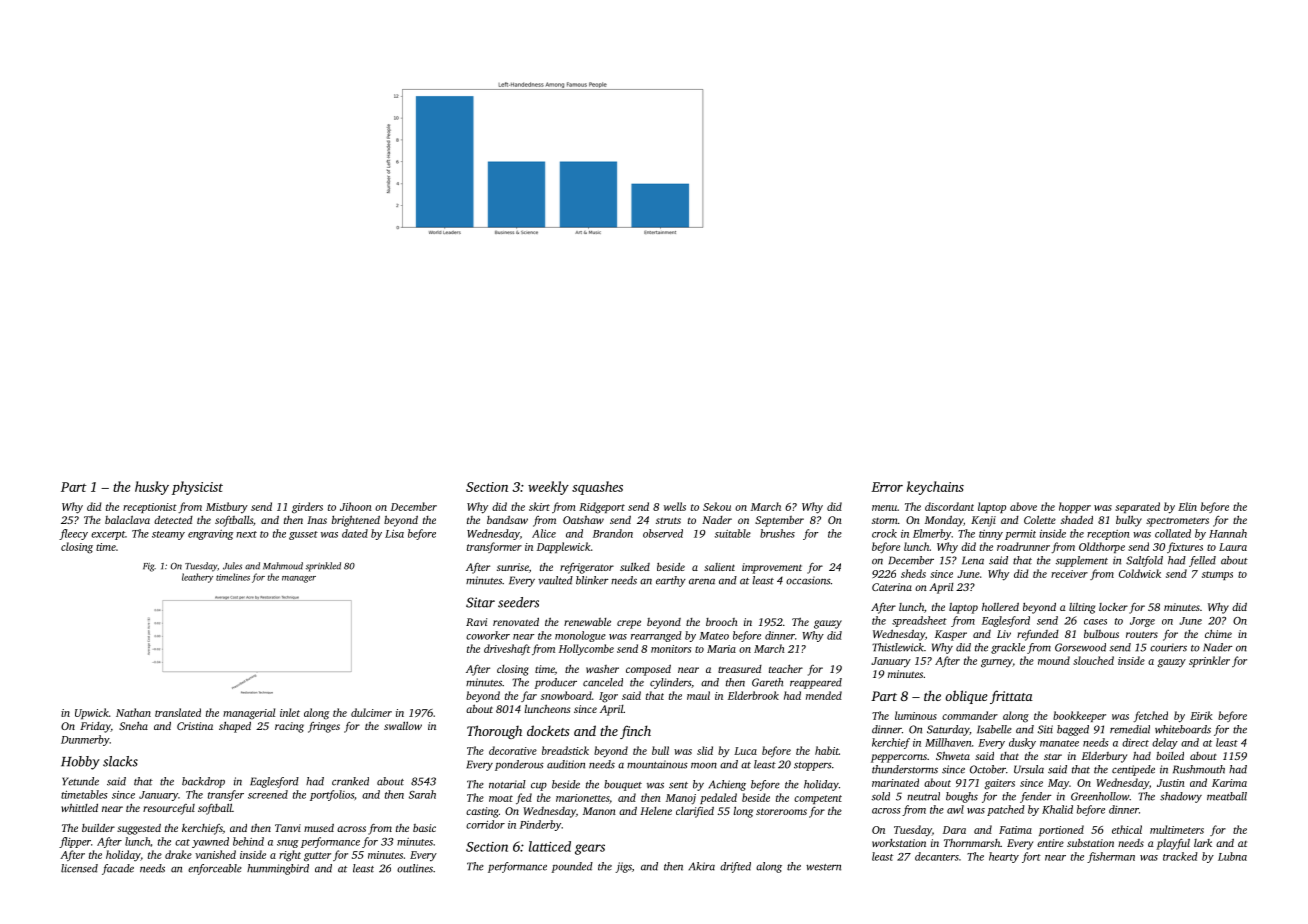  Describe the element at coordinates (1137, 507) in the page. I see `separated` at that location.
